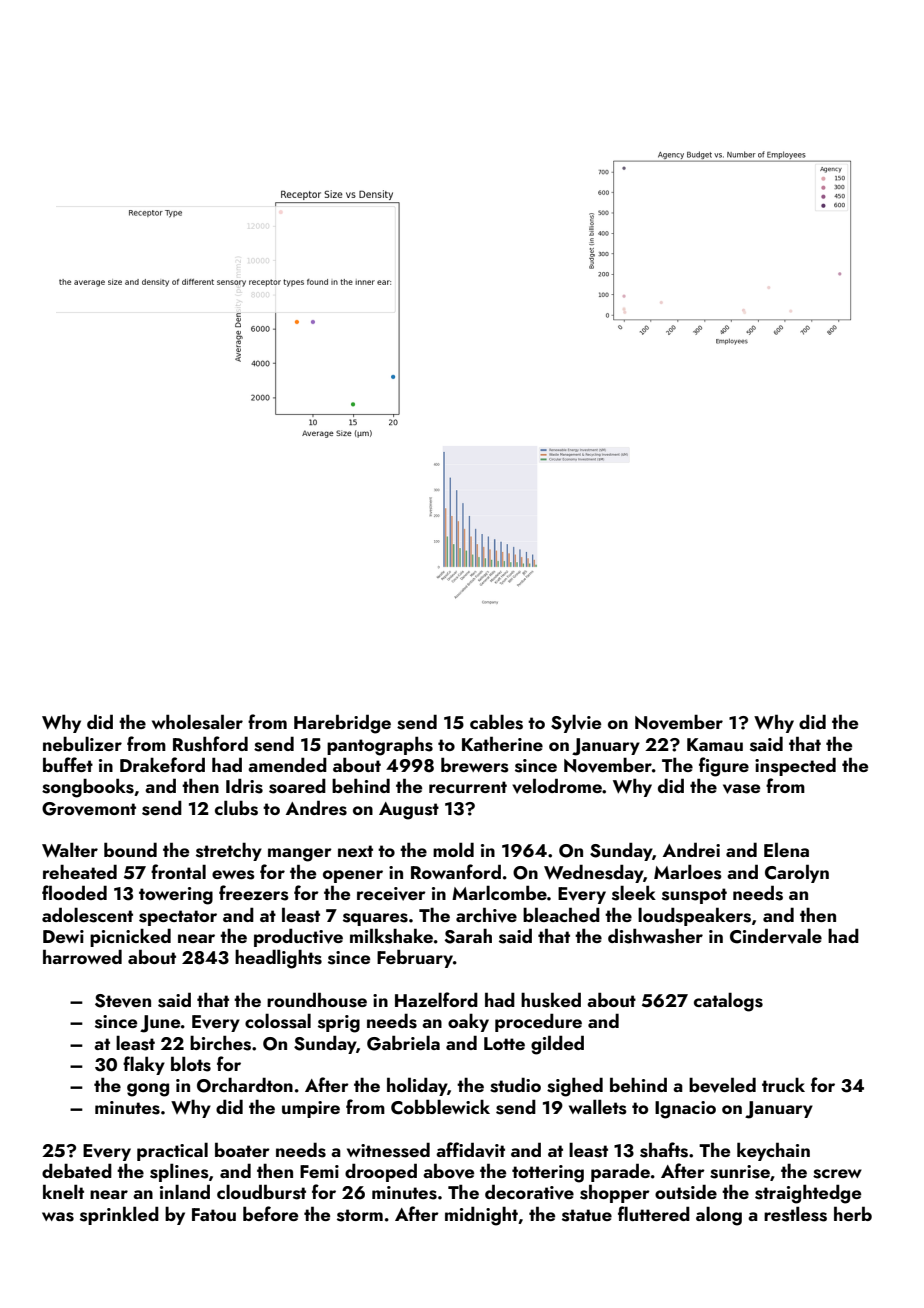 This document has height=1308, width=924. Describe the element at coordinates (144, 1065) in the document. I see `flaky` at that location.
